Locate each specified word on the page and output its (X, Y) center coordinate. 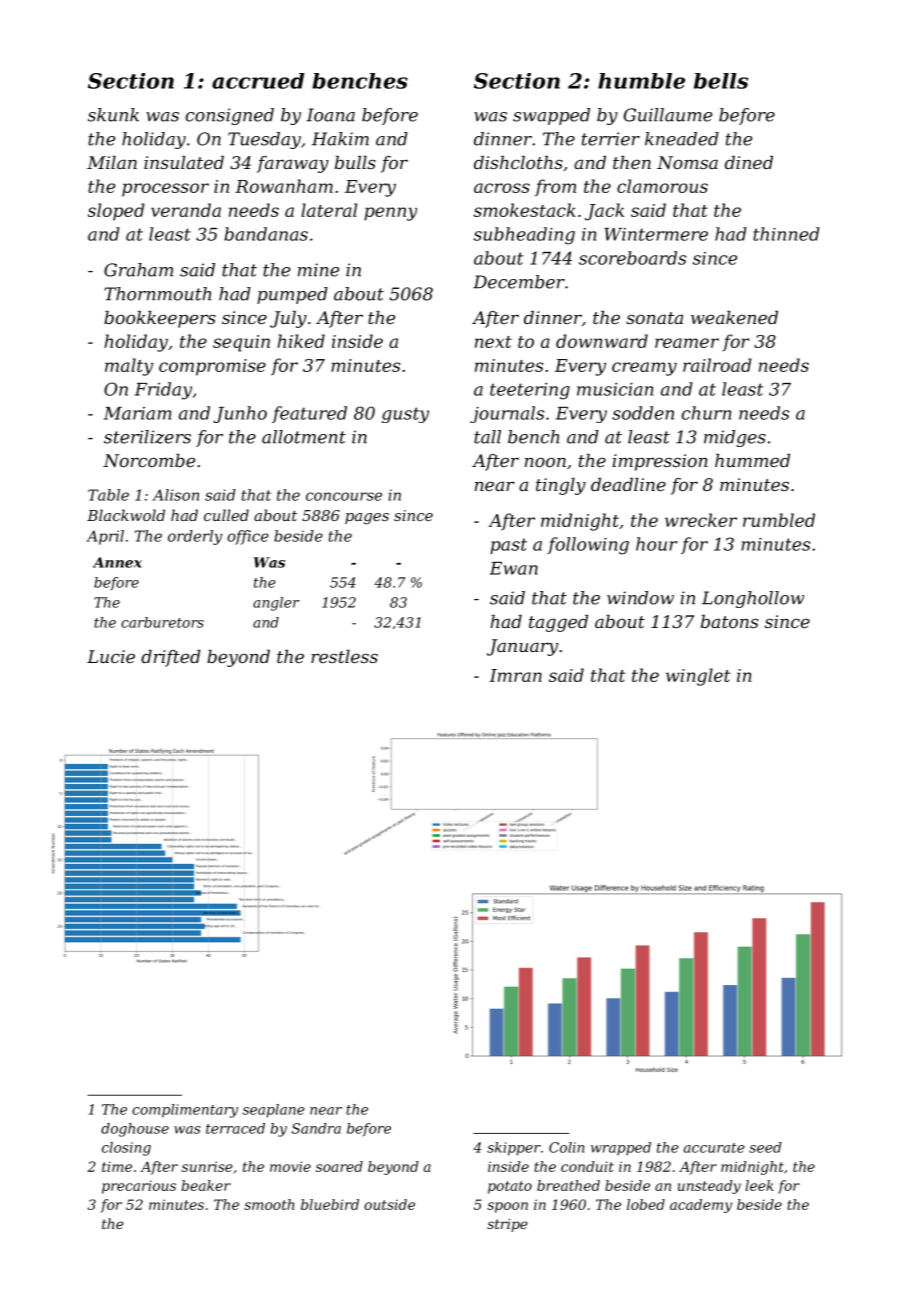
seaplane (274, 1111)
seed (765, 1147)
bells (721, 81)
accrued (258, 81)
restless (344, 656)
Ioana (330, 115)
